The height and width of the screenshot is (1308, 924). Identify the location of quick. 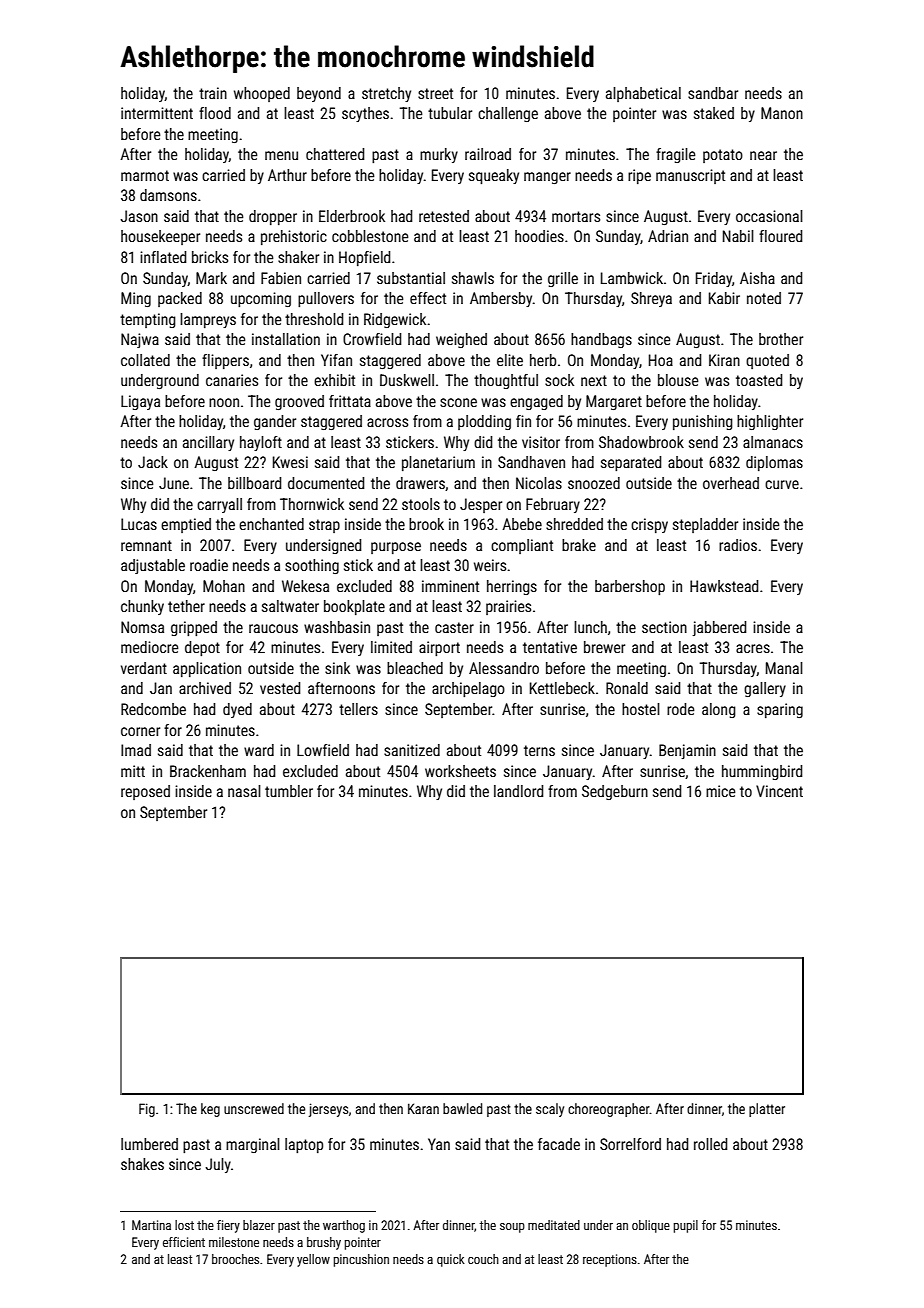
(451, 1260).
